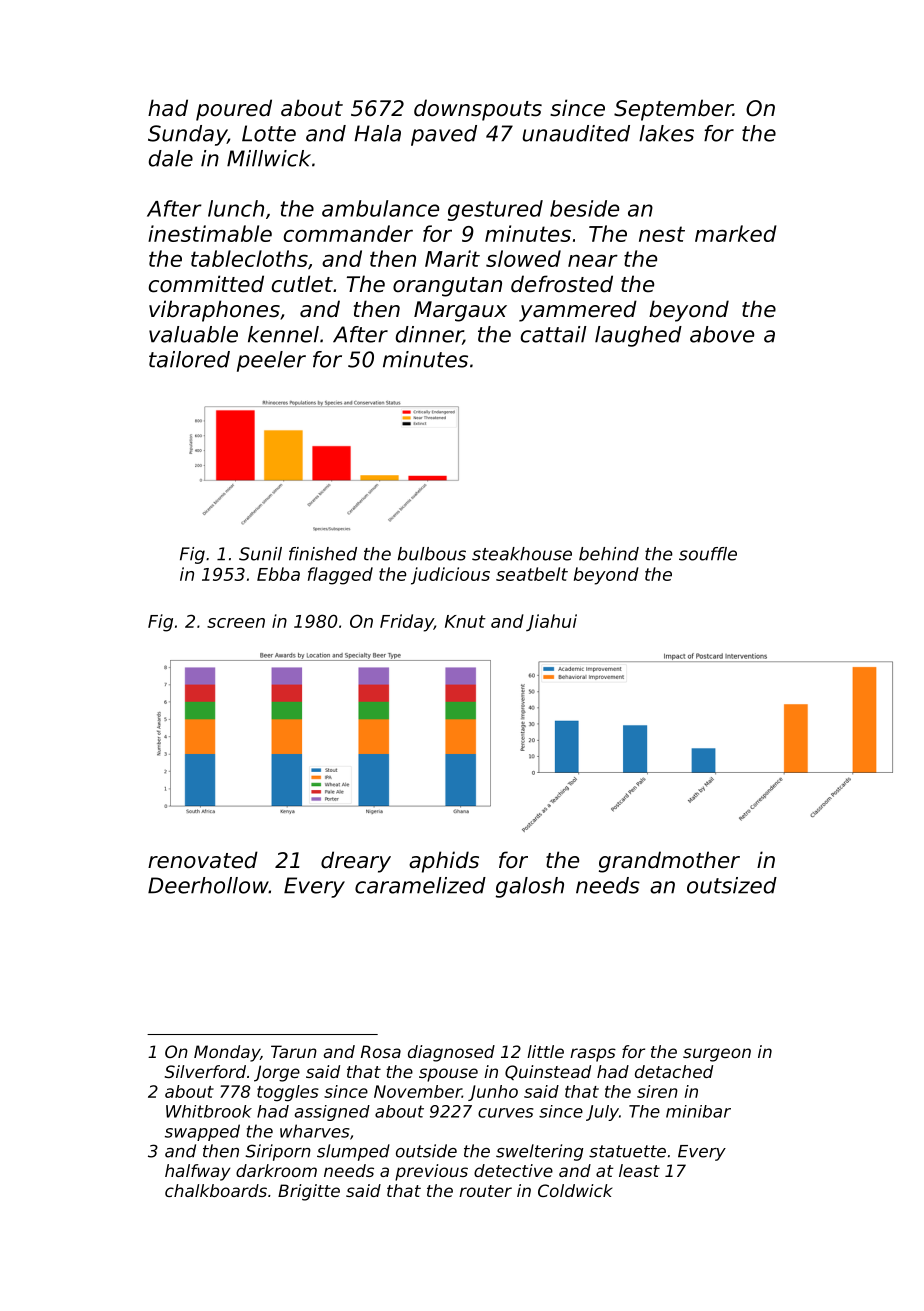  I want to click on lakes, so click(666, 133).
